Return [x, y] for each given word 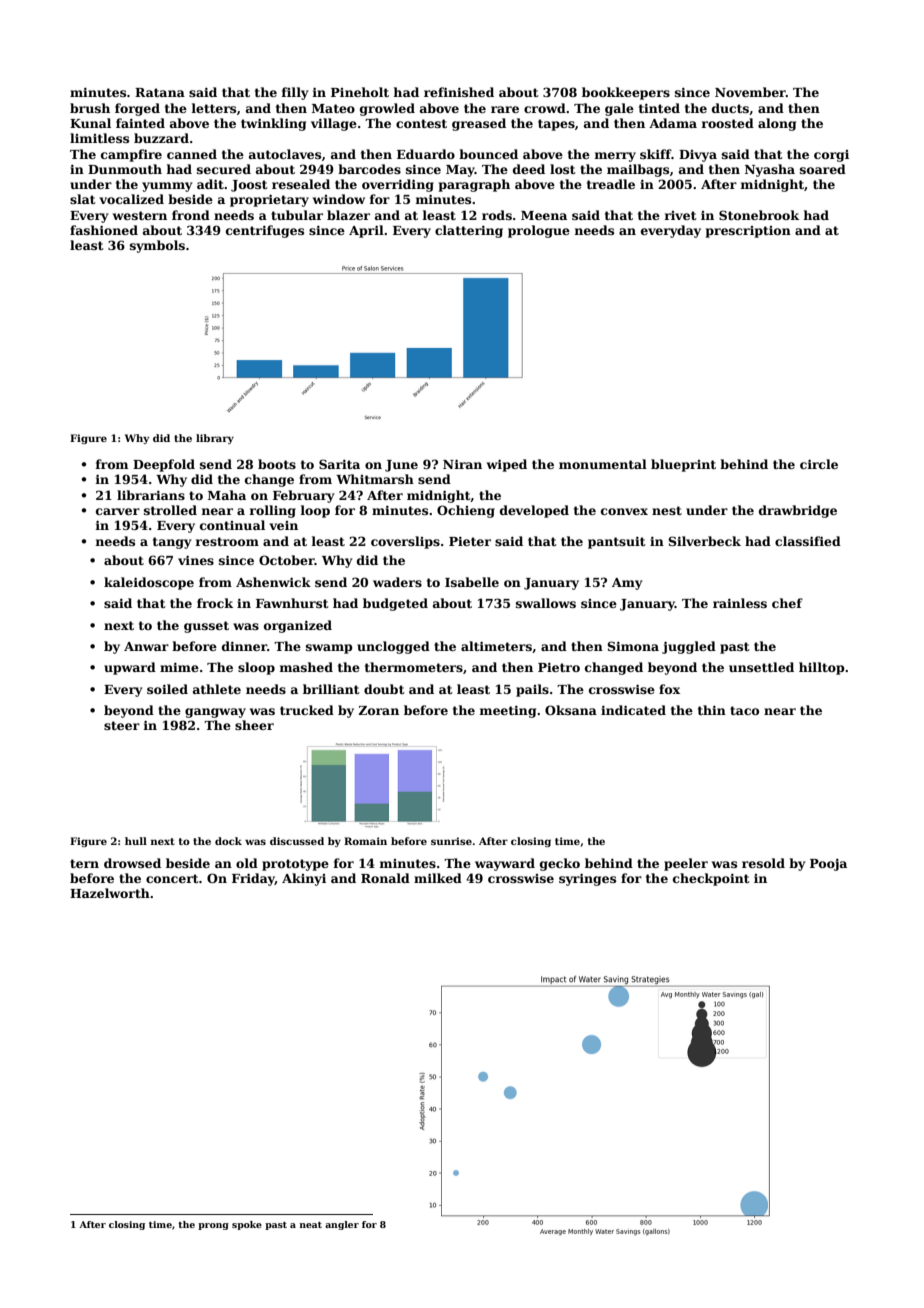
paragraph [474, 185]
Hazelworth [110, 893]
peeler [686, 864]
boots [277, 464]
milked [438, 878]
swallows [546, 603]
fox [669, 689]
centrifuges [265, 231]
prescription [748, 232]
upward [130, 668]
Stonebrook [759, 215]
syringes [587, 879]
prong [213, 1226]
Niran [462, 464]
